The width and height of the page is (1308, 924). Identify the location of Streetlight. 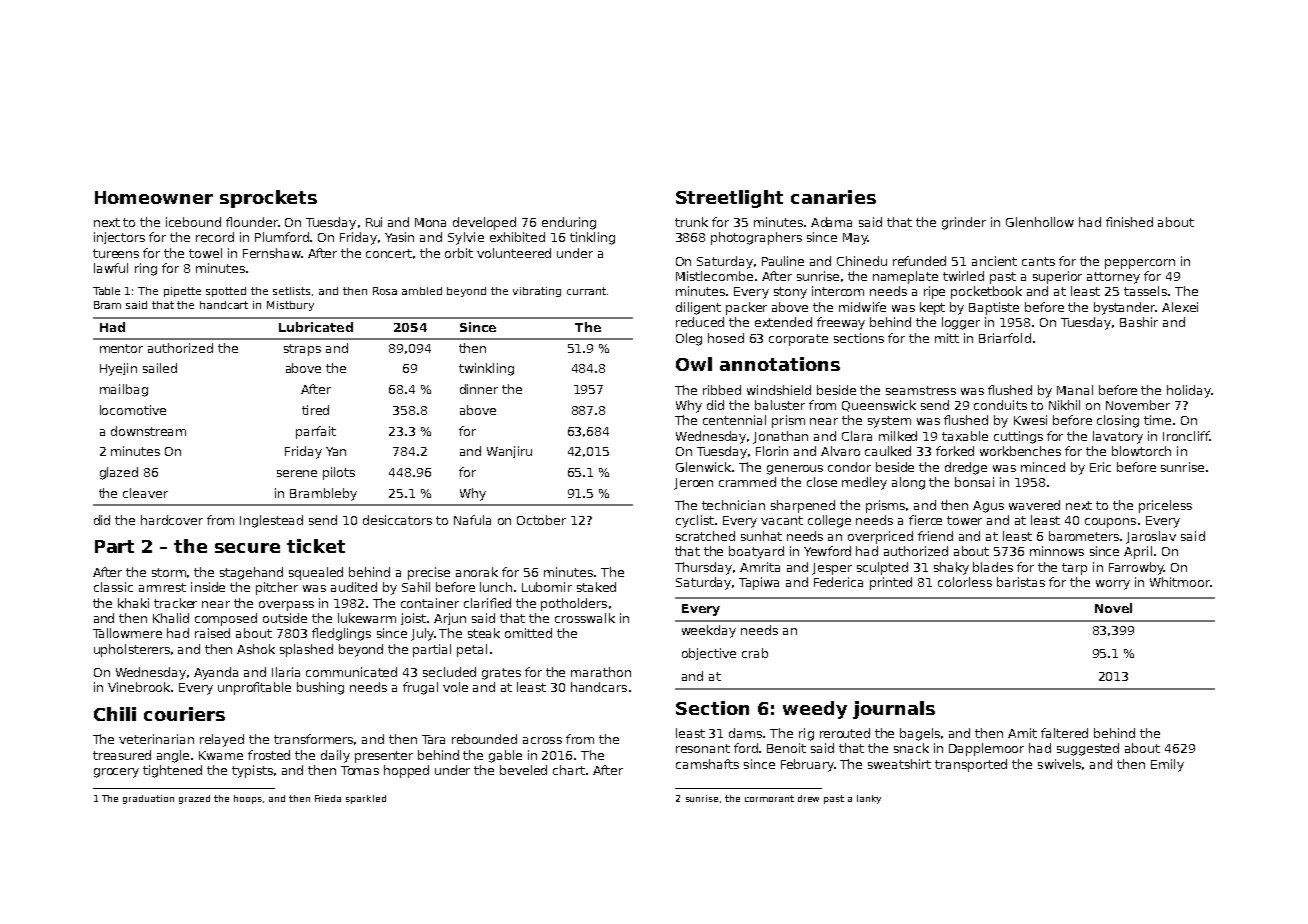
(729, 199).
